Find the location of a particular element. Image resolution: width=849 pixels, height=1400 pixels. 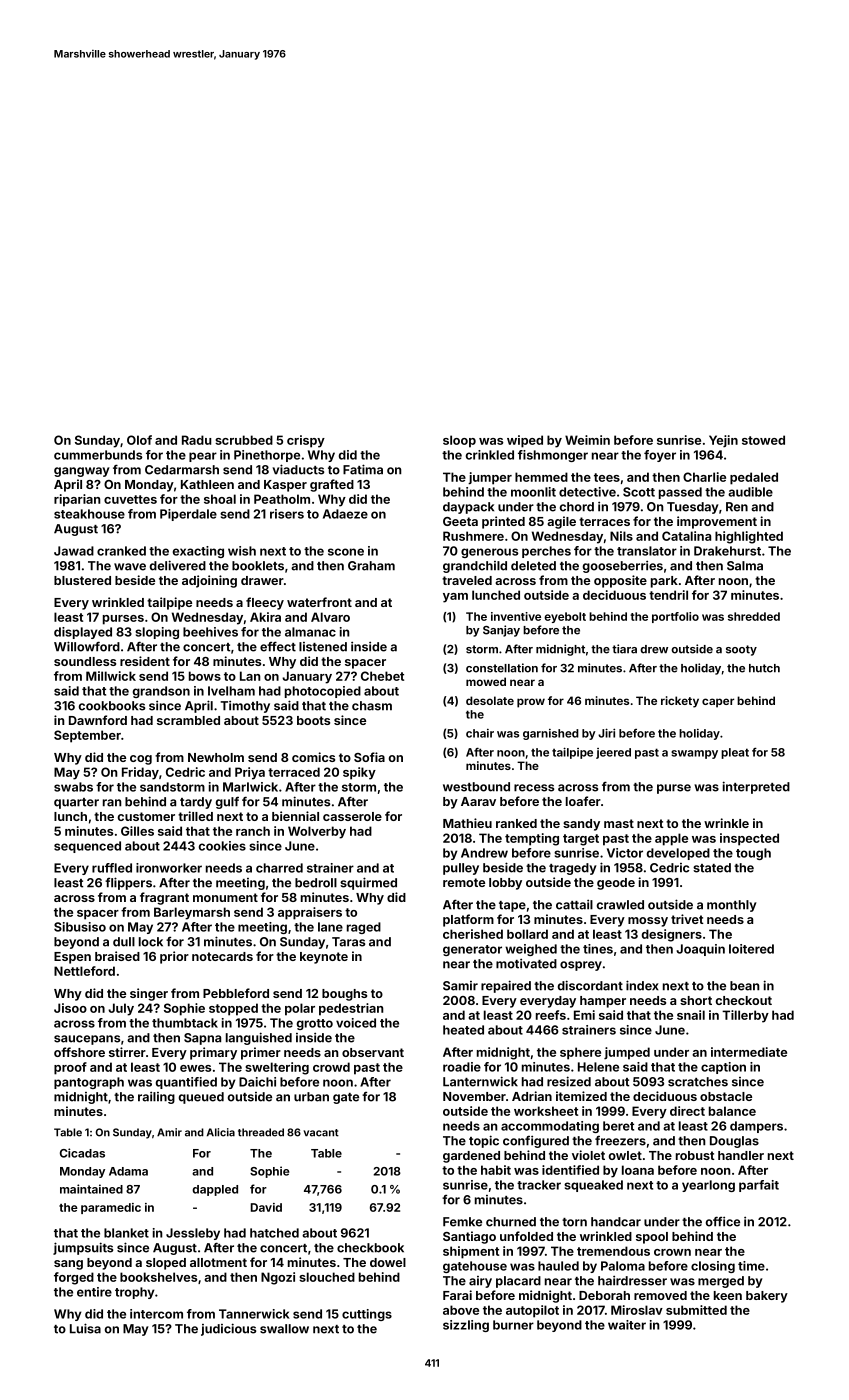

Farai is located at coordinates (457, 1295).
